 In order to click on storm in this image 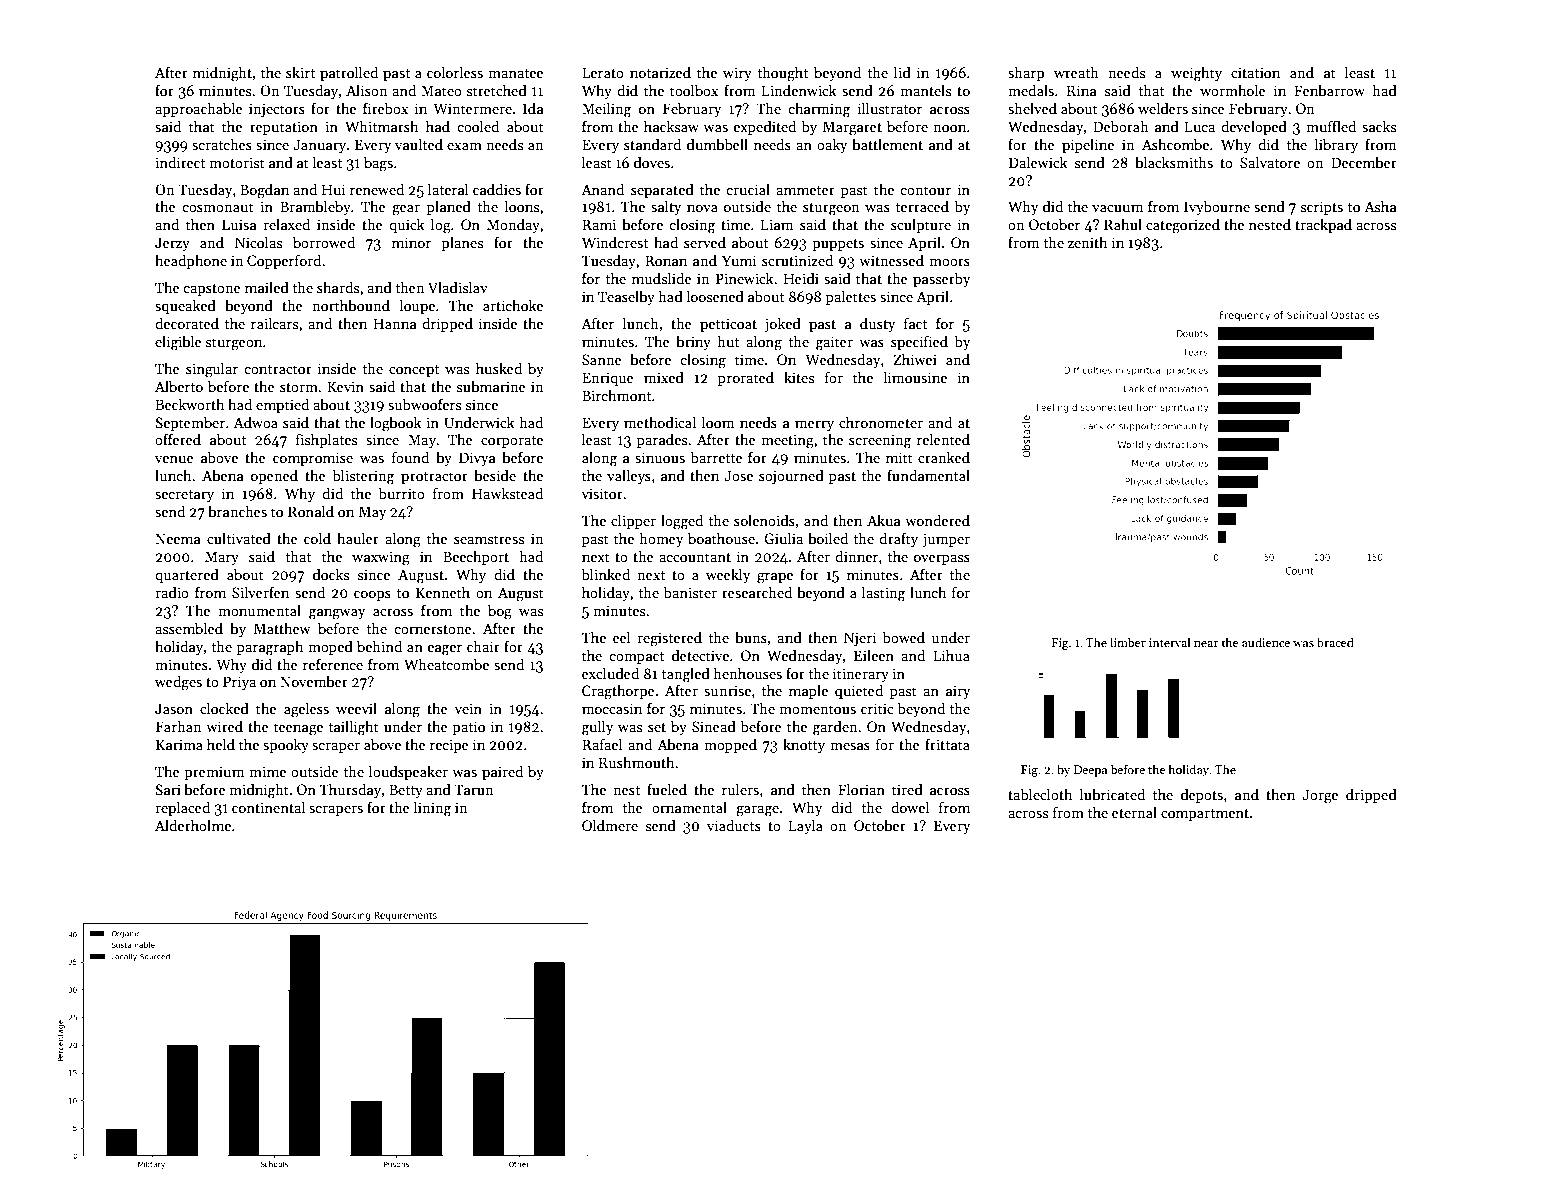, I will do `click(299, 387)`.
